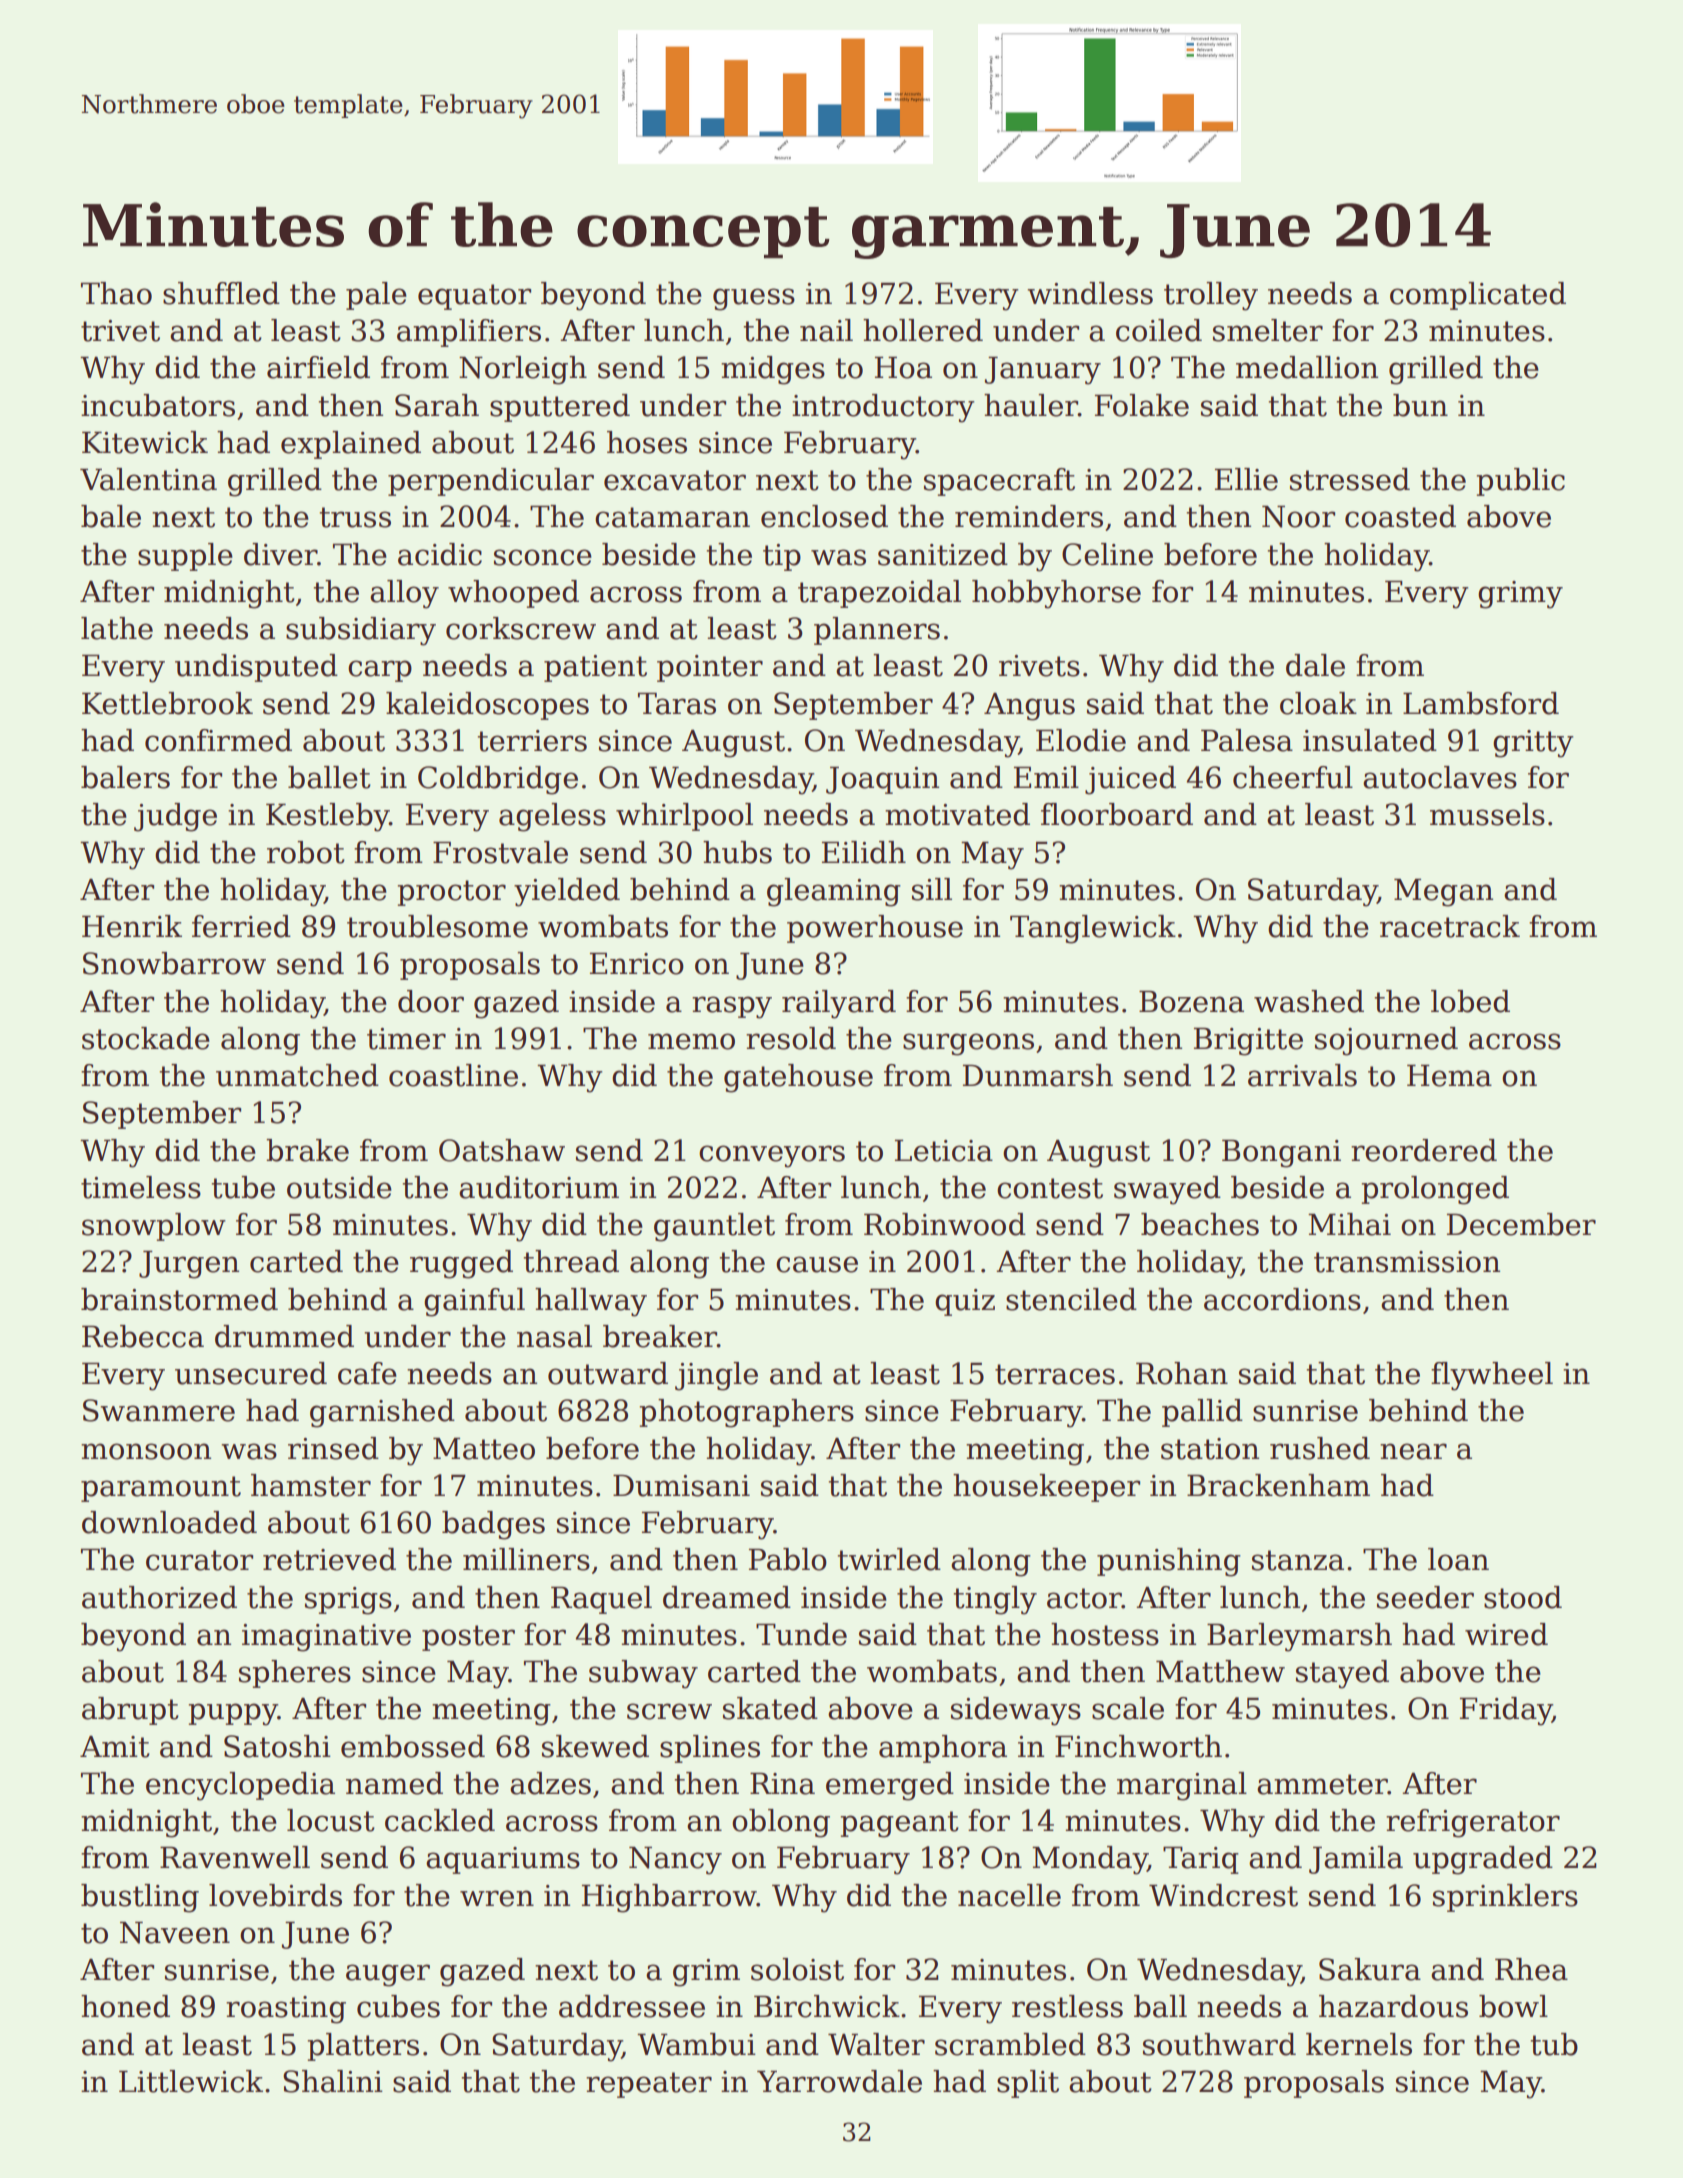 This page has width=1683, height=2178. Describe the element at coordinates (1481, 703) in the page. I see `Lambsford` at that location.
